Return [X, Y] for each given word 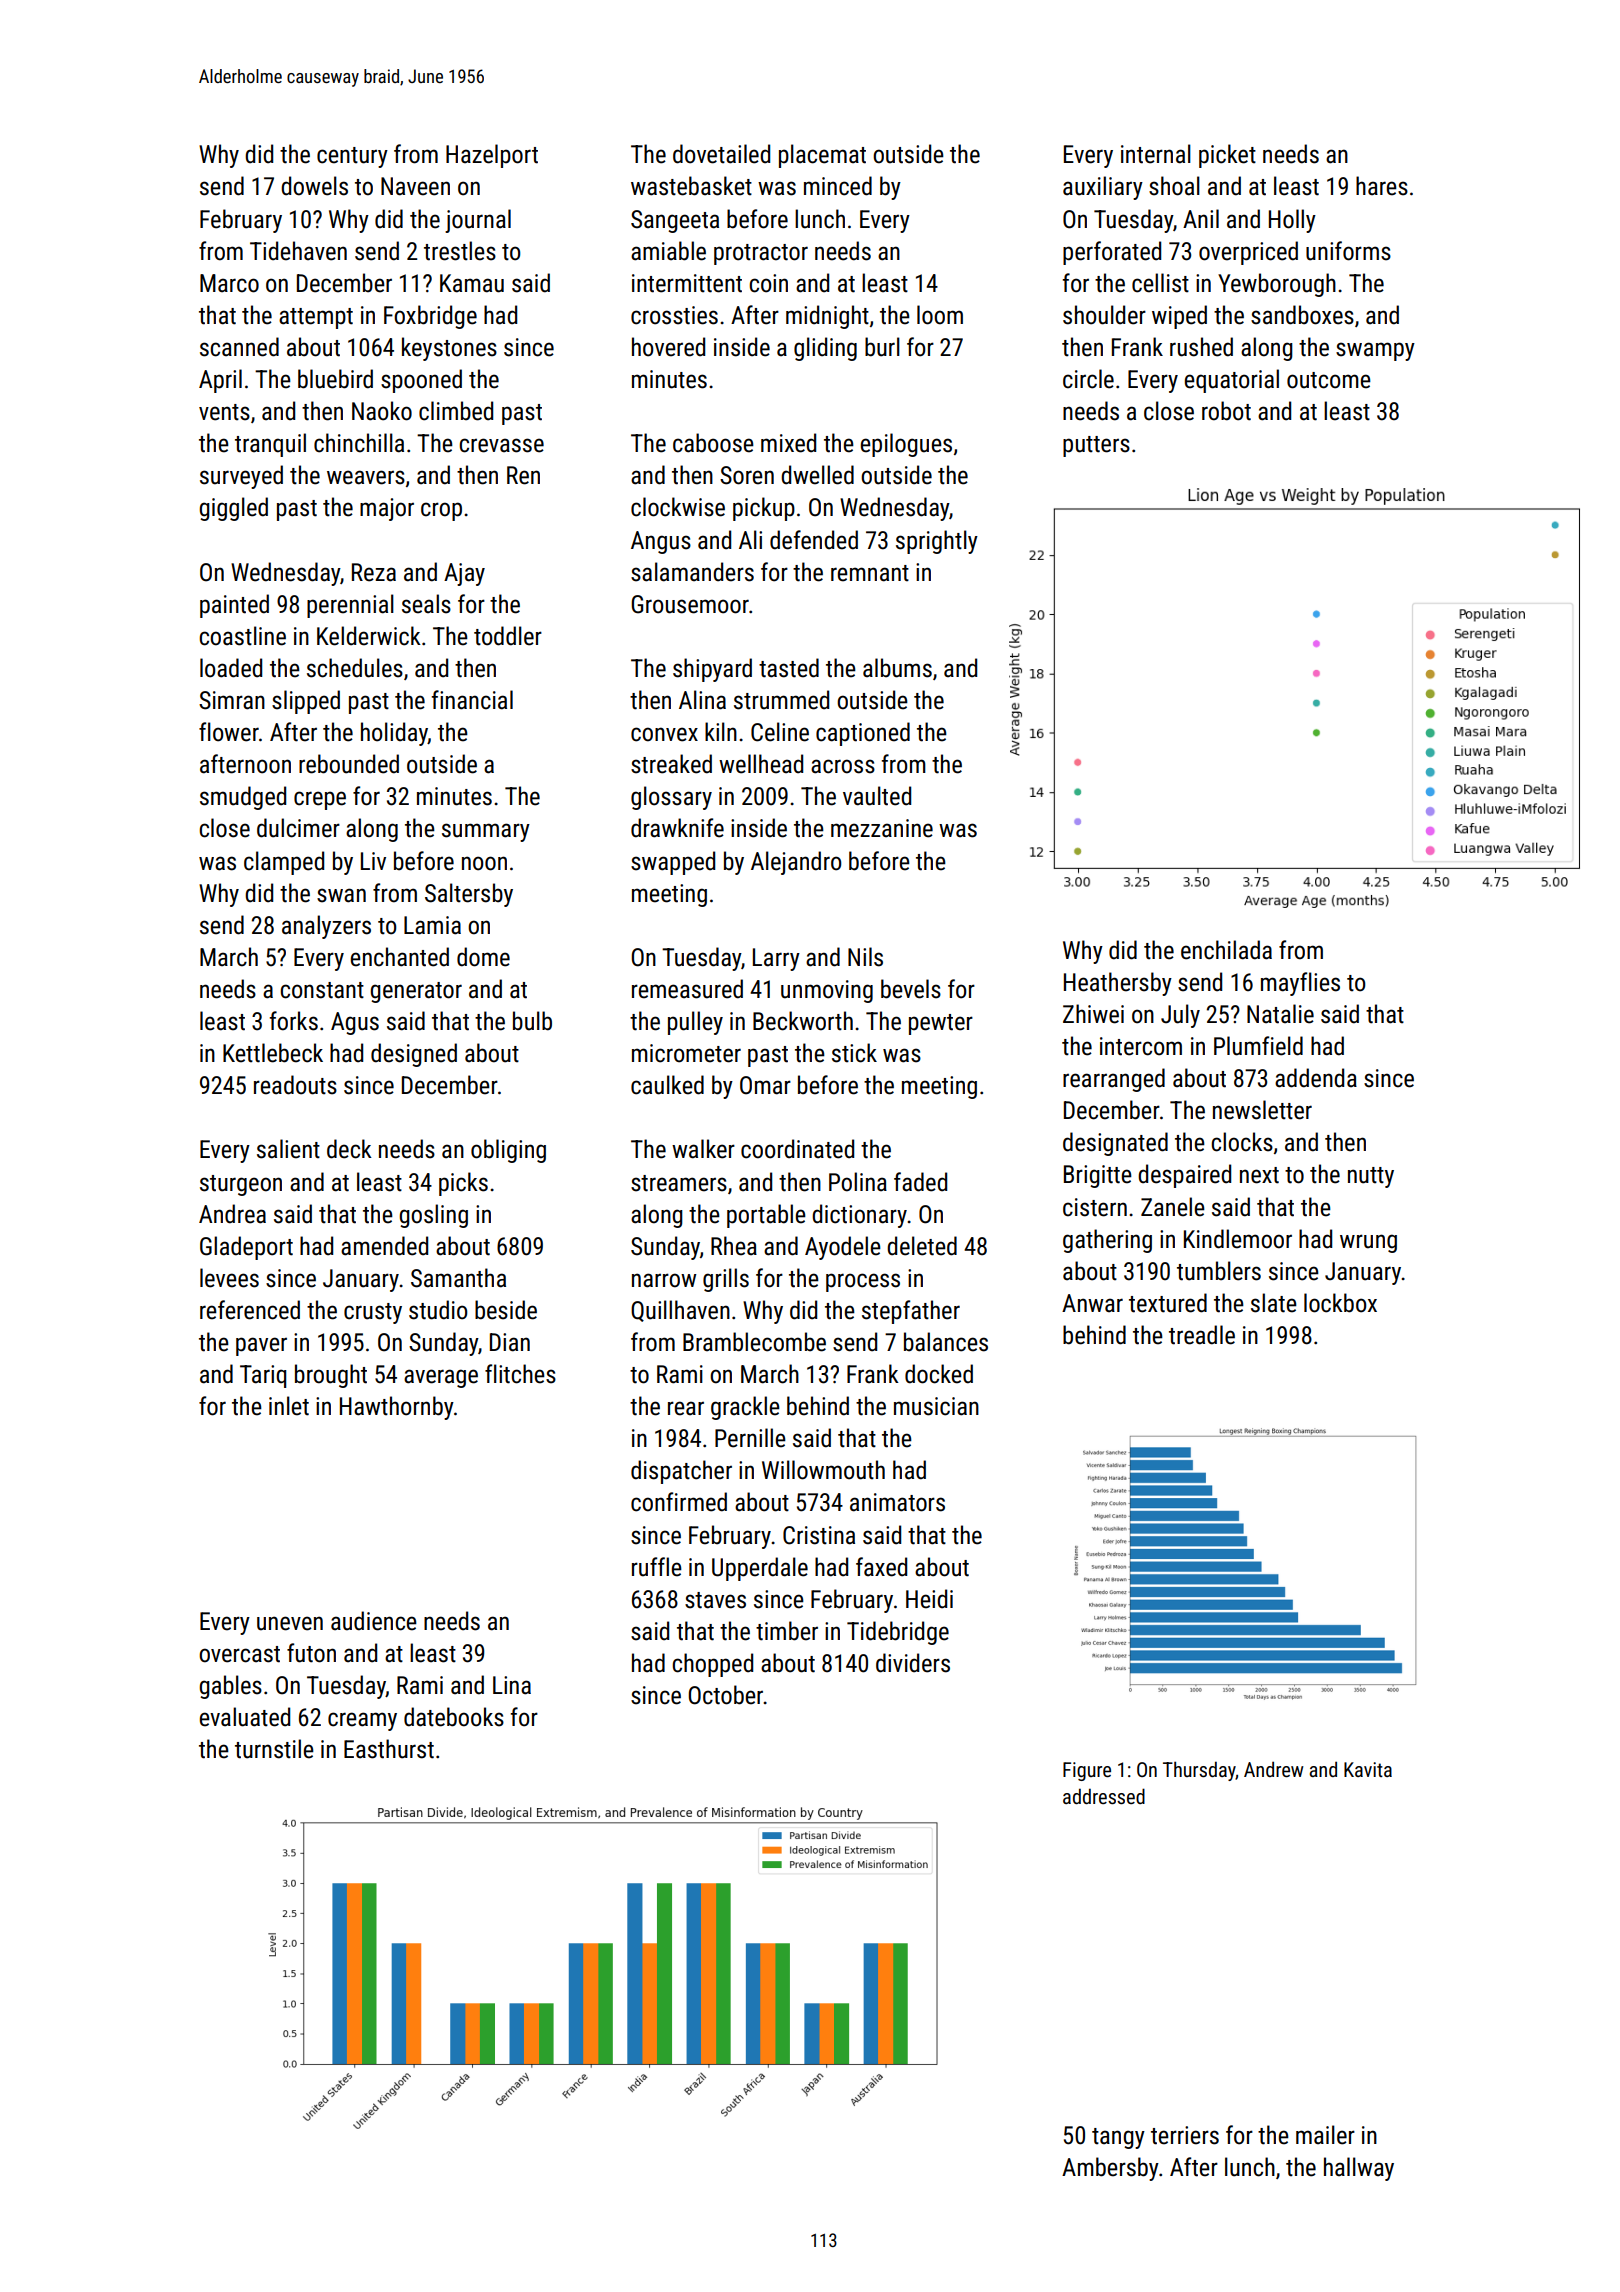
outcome [1329, 380]
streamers [679, 1183]
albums [897, 668]
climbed [456, 411]
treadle [1202, 1335]
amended [384, 1246]
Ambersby [1110, 2169]
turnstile [274, 1749]
